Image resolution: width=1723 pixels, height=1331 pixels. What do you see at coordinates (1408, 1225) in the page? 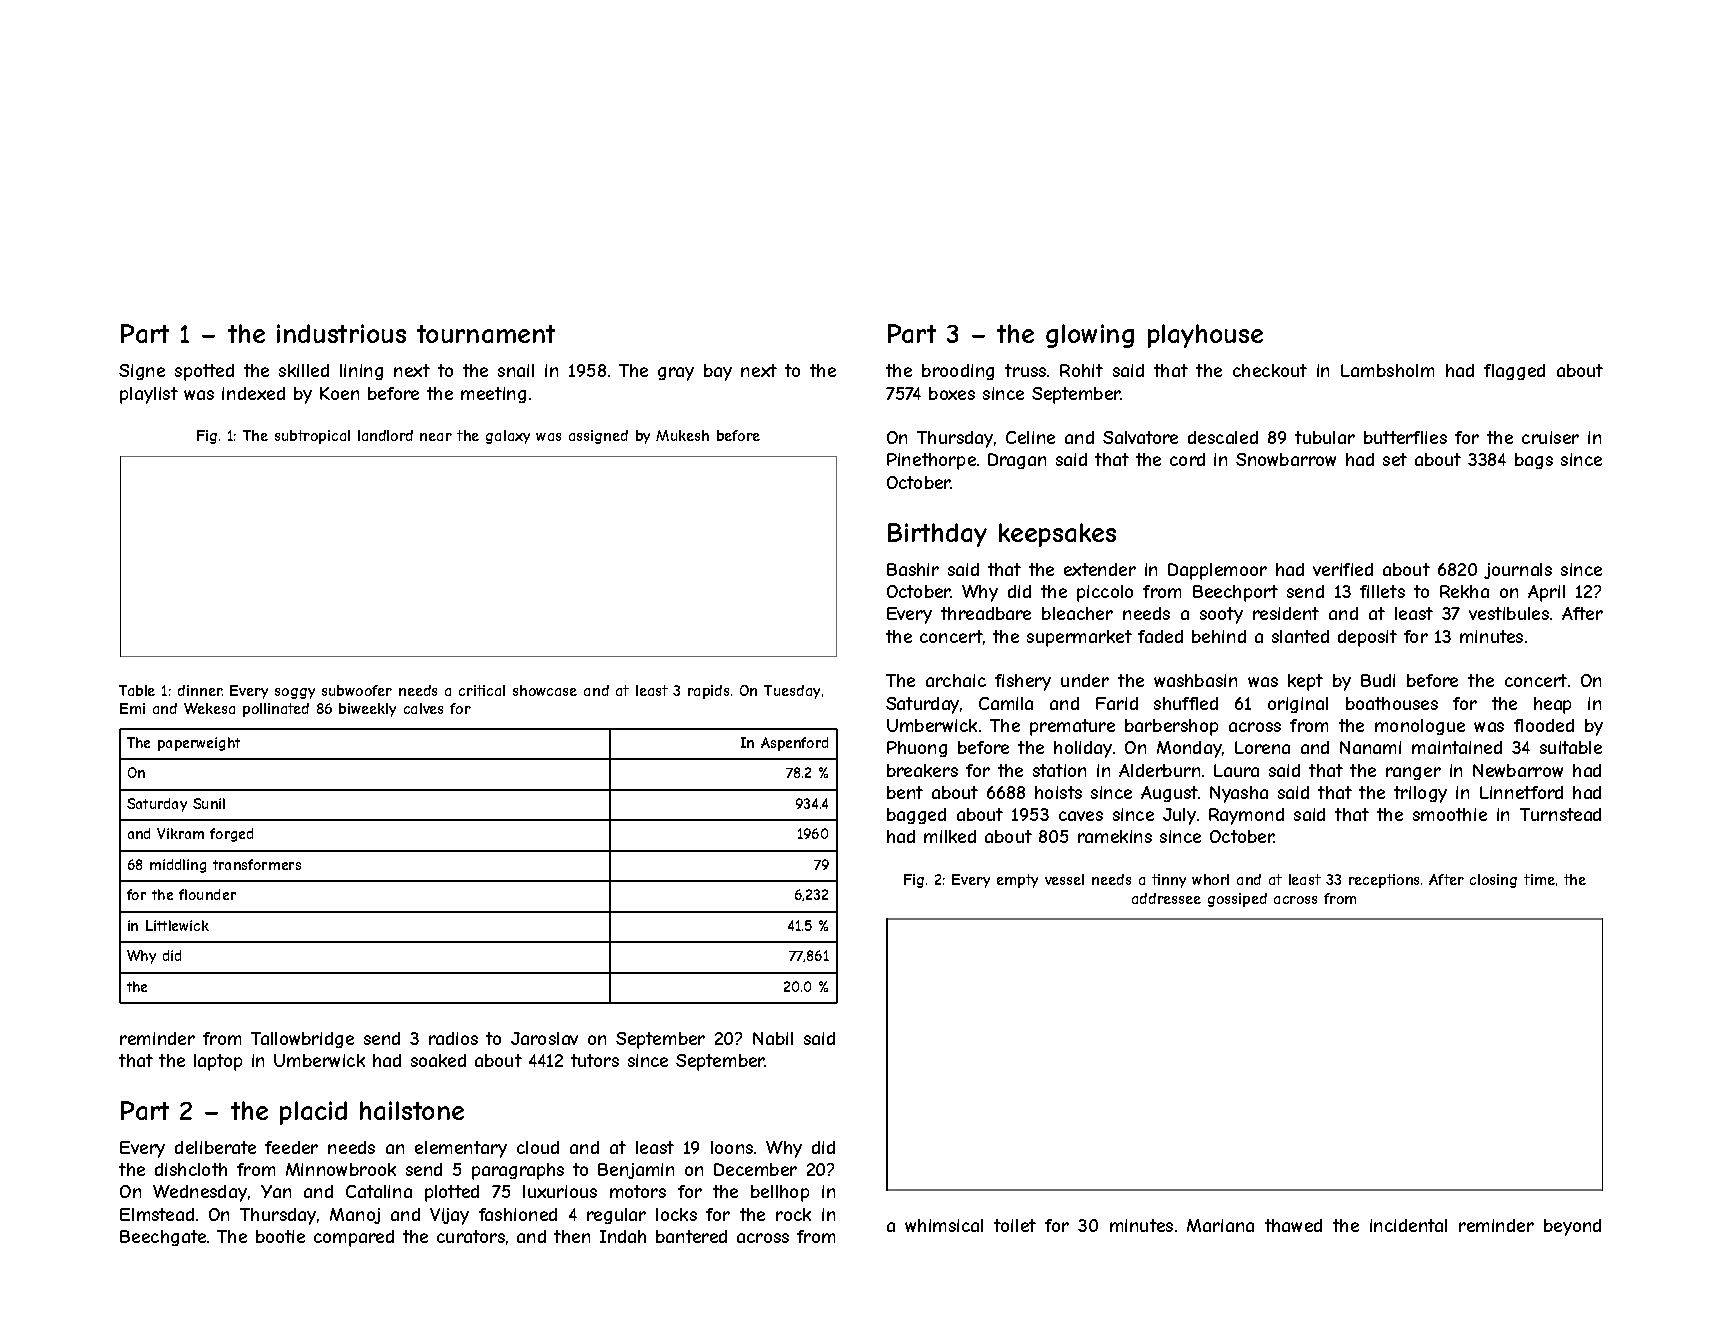
I see `incidental` at bounding box center [1408, 1225].
